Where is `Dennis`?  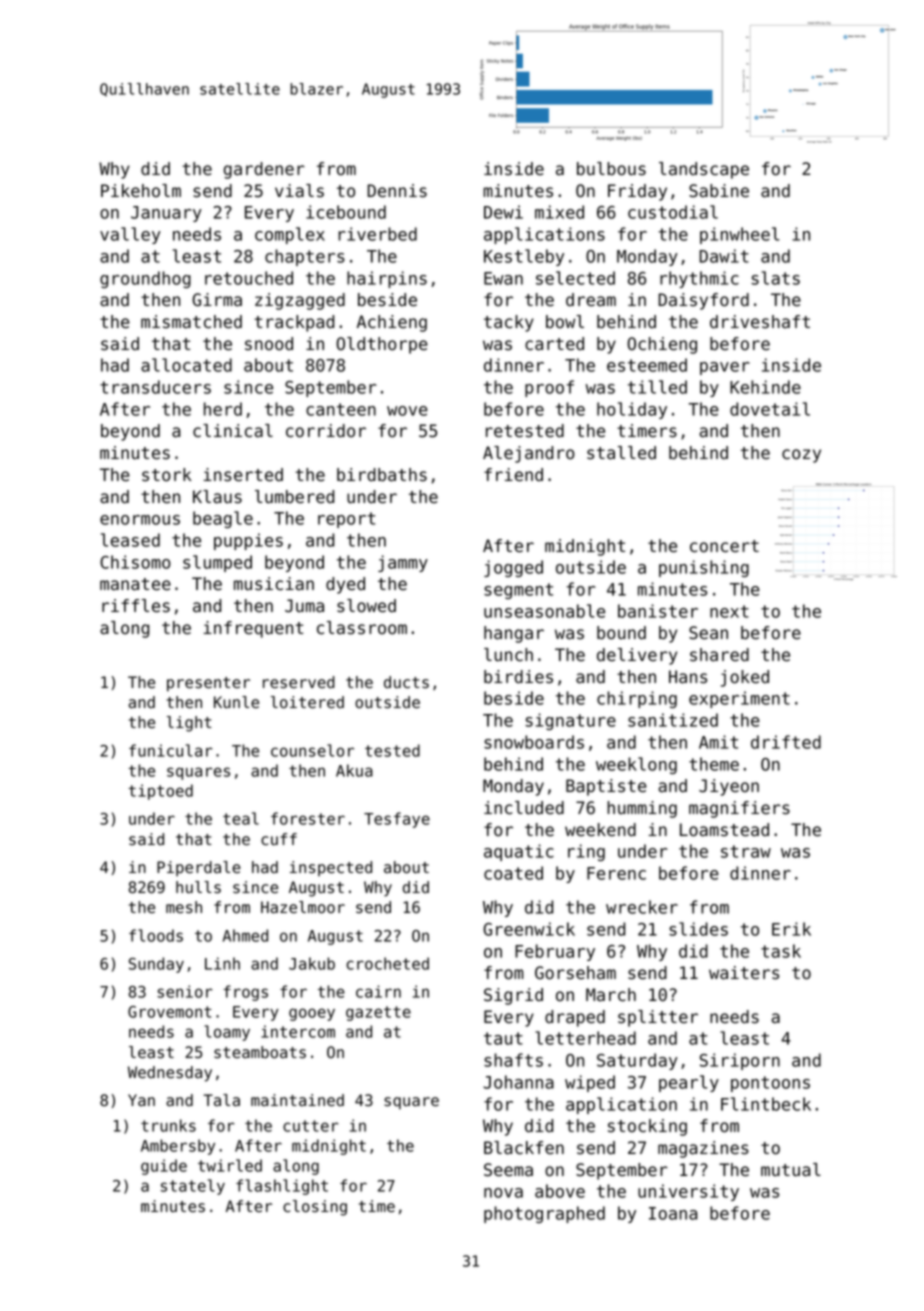 Dennis is located at coordinates (397, 191).
